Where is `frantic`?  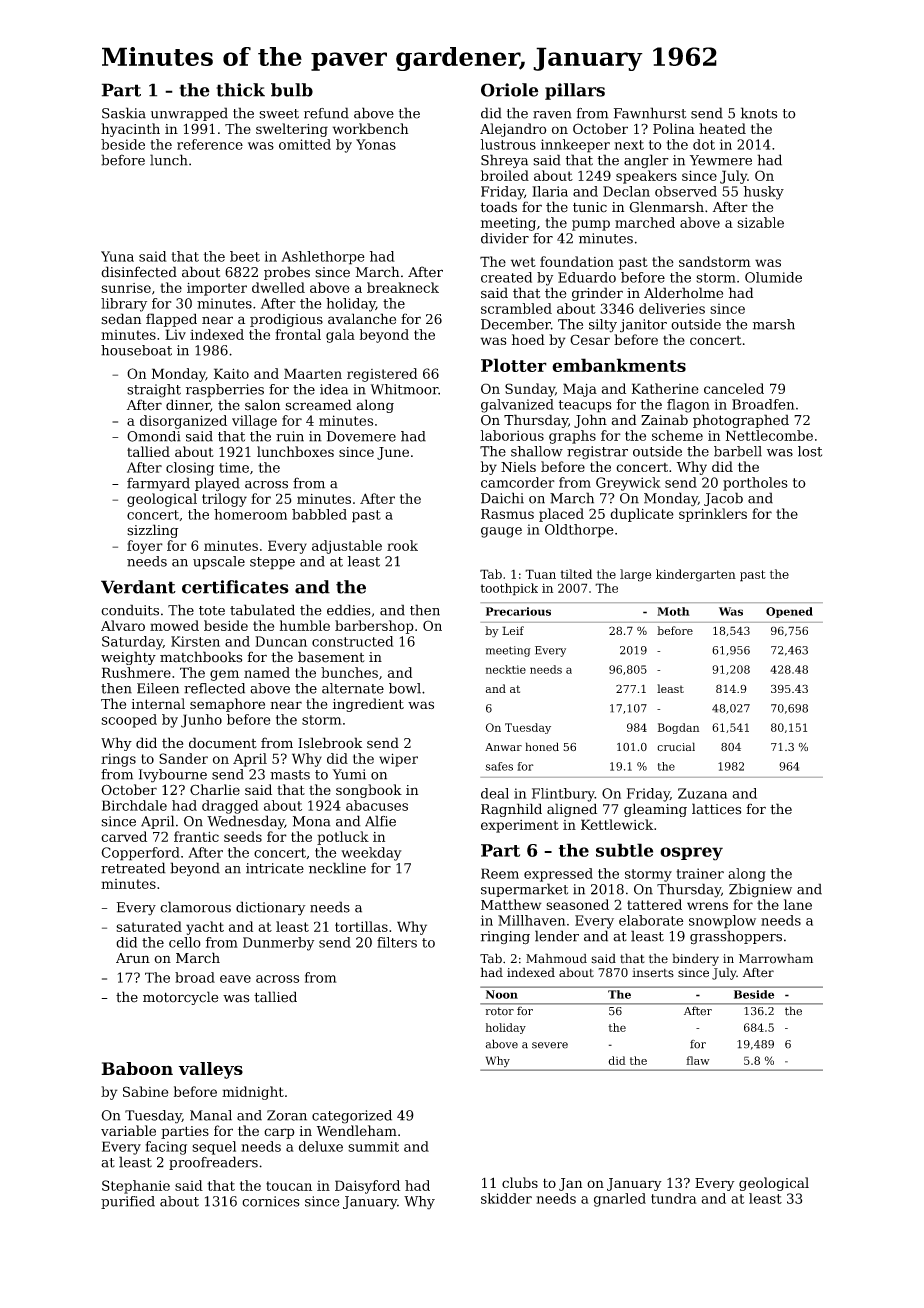
frantic is located at coordinates (196, 836).
